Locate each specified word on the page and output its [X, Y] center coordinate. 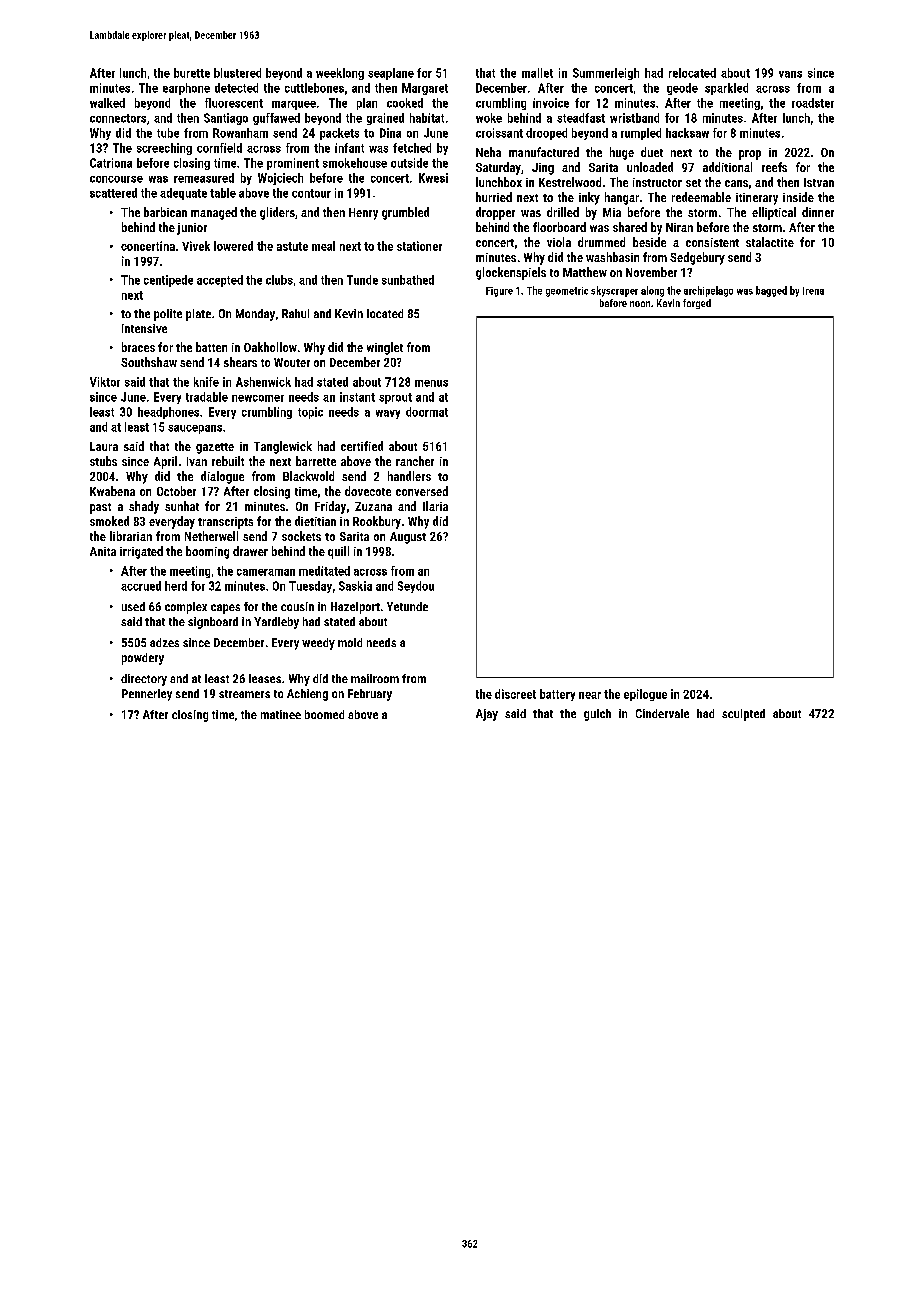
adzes [164, 642]
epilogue [645, 695]
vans [790, 74]
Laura [104, 446]
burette [192, 73]
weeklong [340, 74]
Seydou [416, 587]
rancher [415, 461]
